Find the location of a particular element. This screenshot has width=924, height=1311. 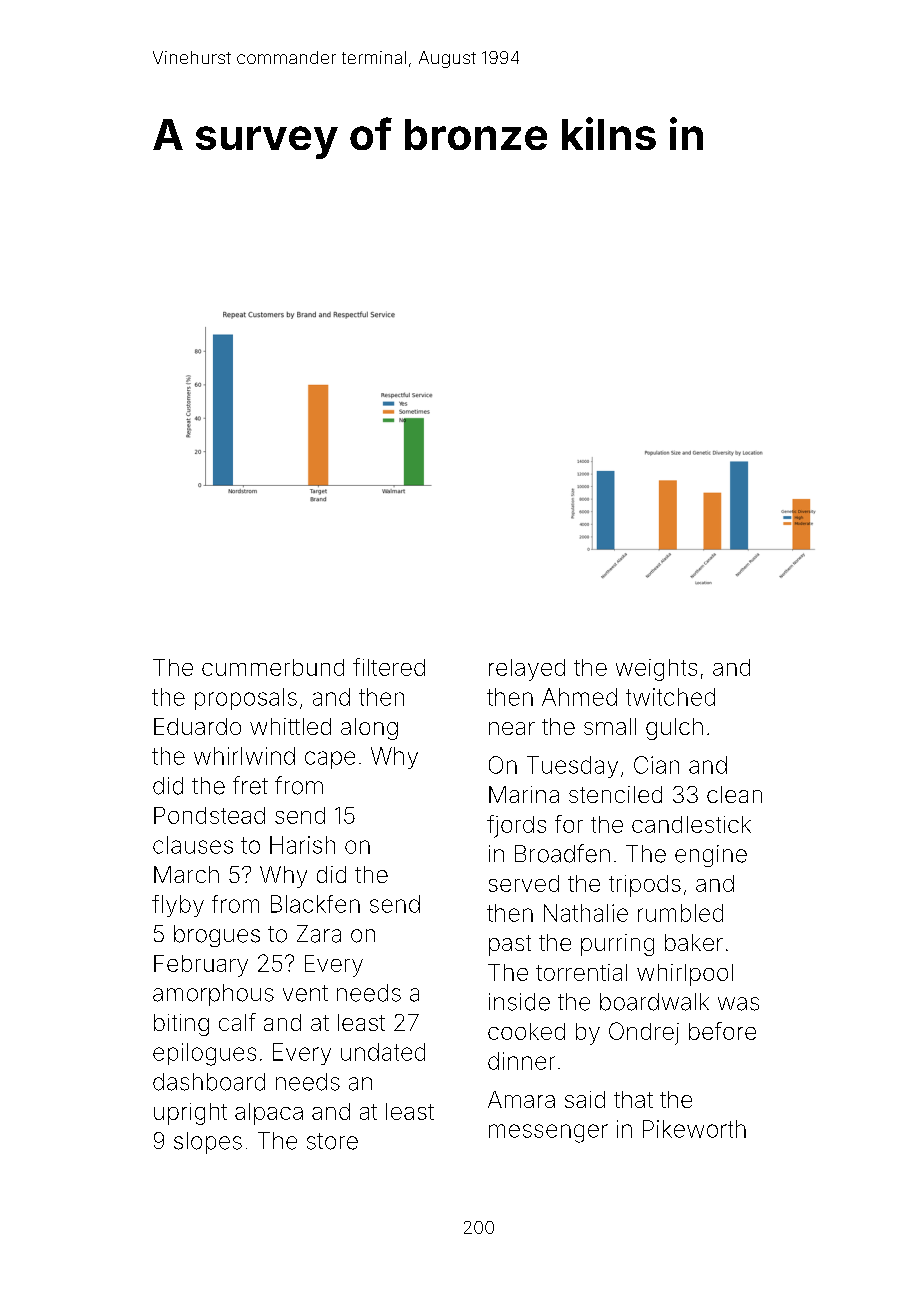

past is located at coordinates (510, 945).
